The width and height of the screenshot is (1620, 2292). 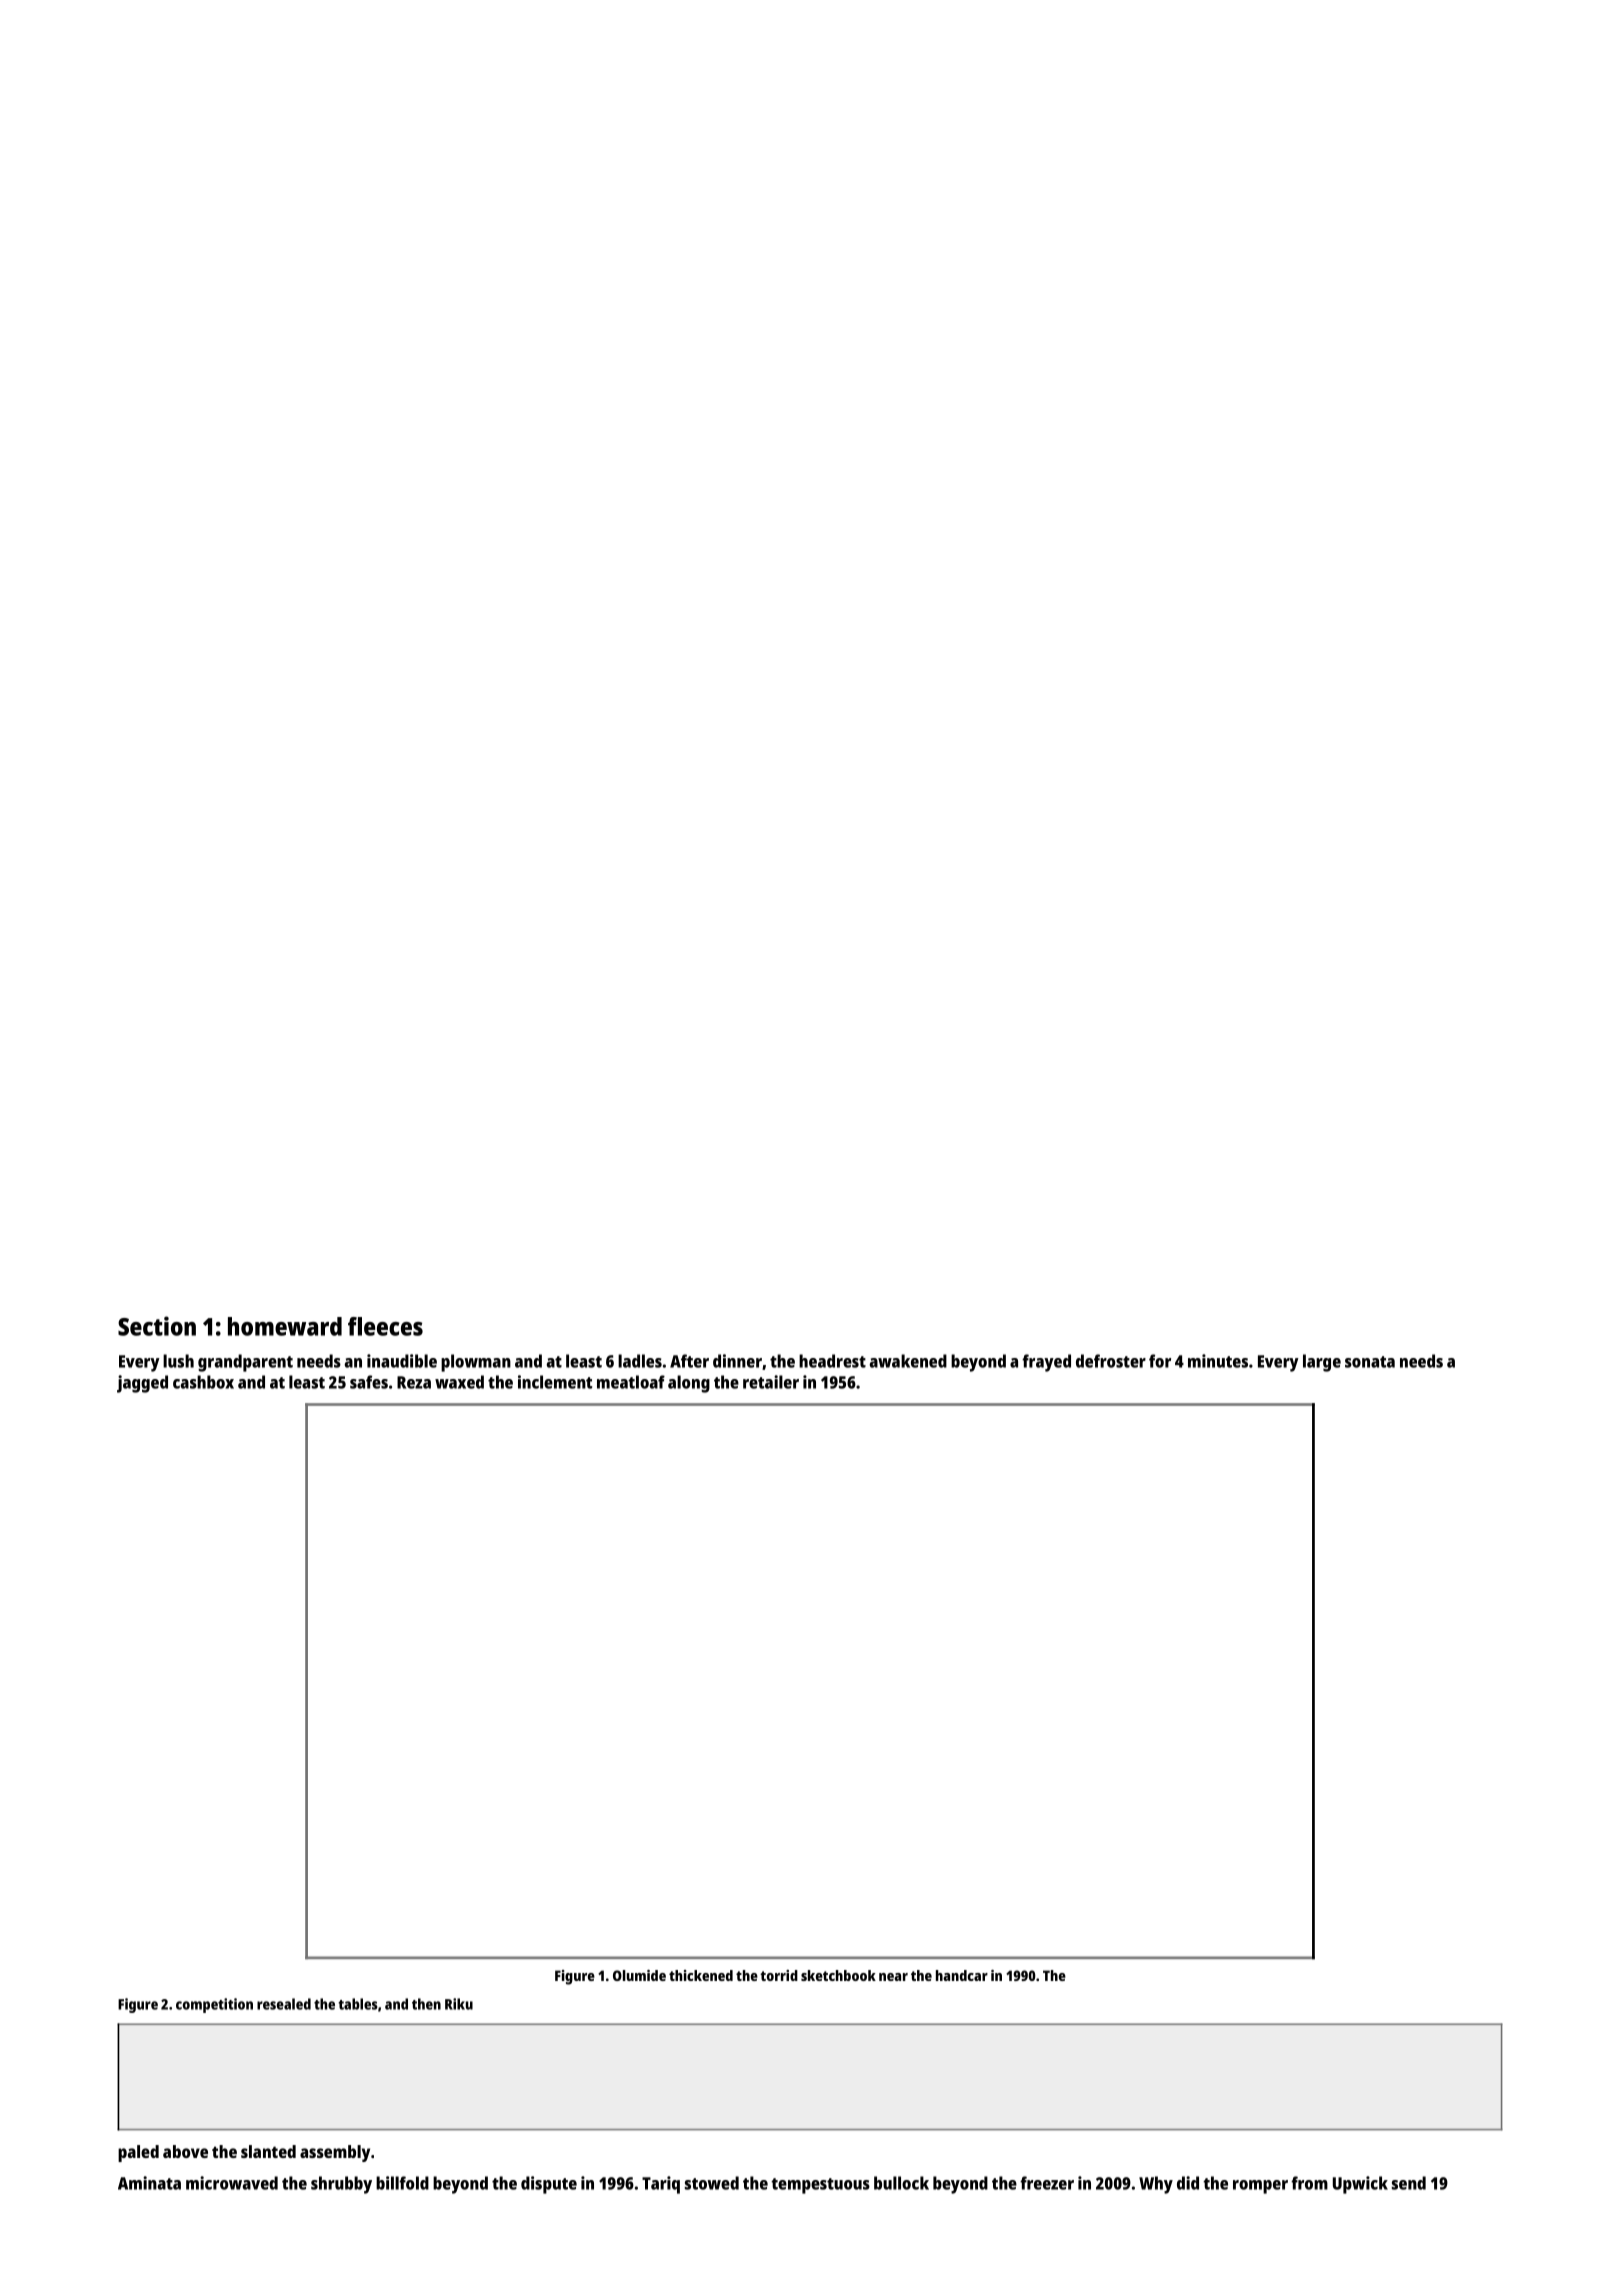 I want to click on retailer, so click(x=771, y=1382).
